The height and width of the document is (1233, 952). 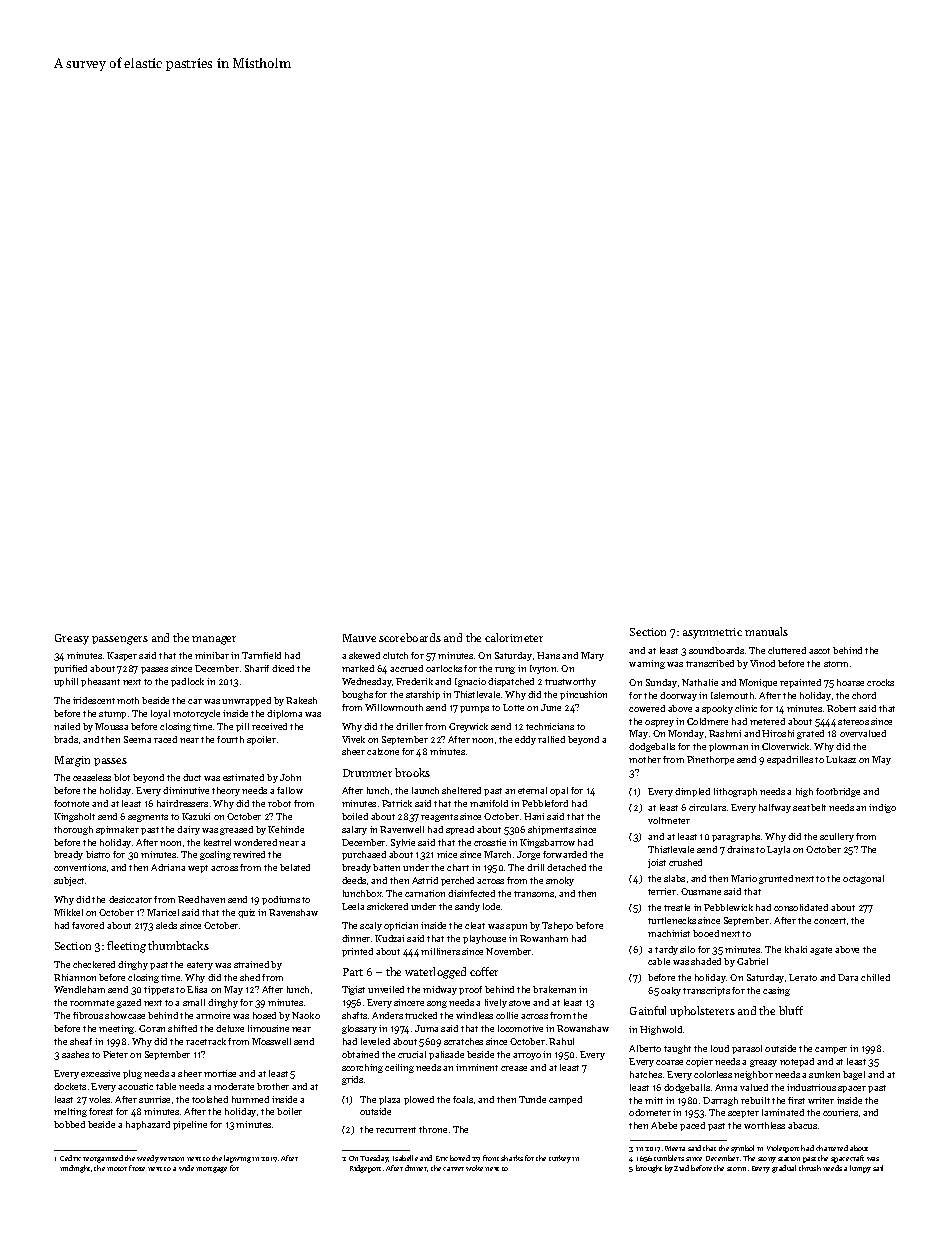 What do you see at coordinates (98, 854) in the document?
I see `bistro` at bounding box center [98, 854].
